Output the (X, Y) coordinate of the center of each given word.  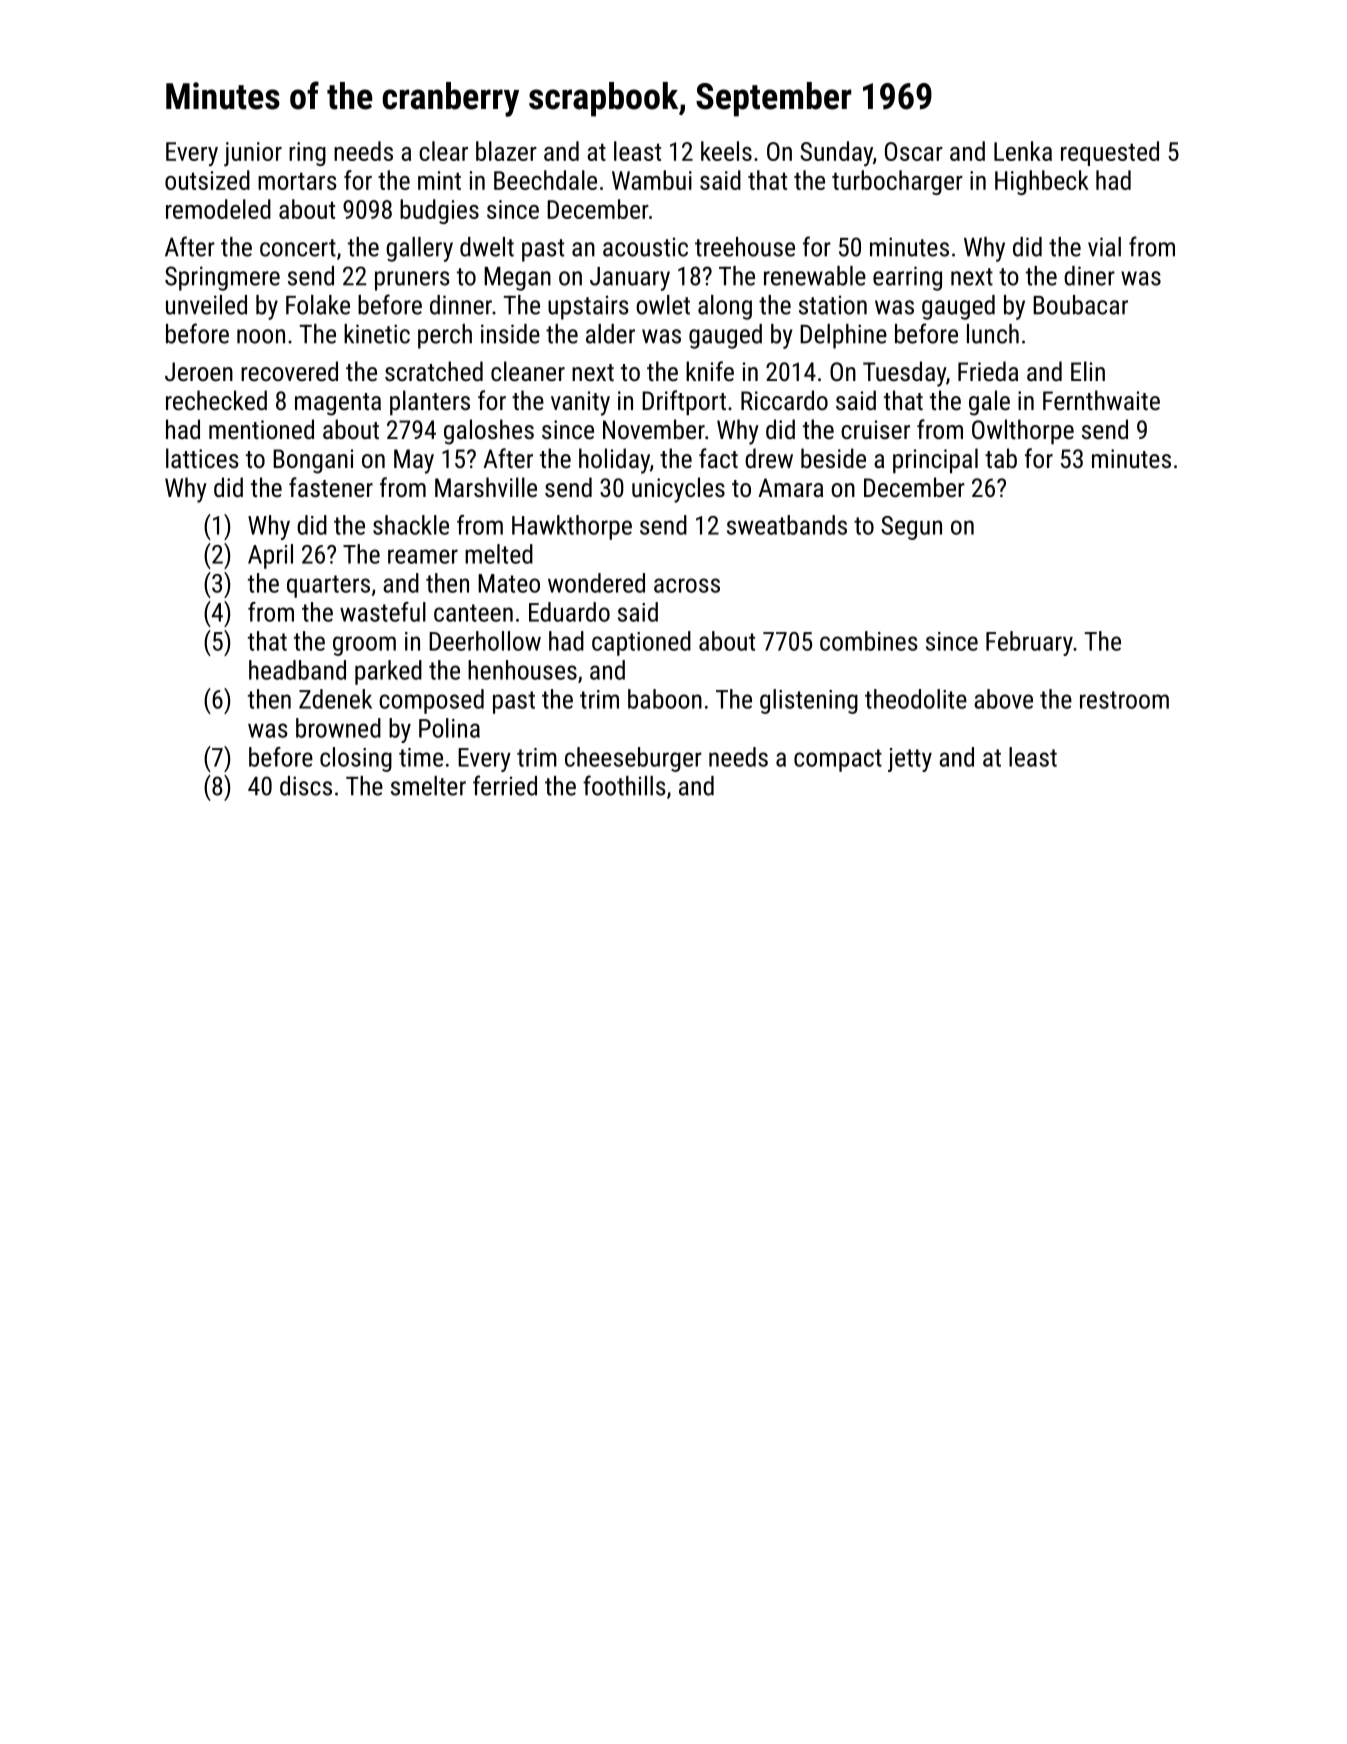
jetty (910, 760)
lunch (993, 334)
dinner (461, 305)
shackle (411, 525)
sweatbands (787, 525)
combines (869, 641)
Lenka (1023, 151)
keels (726, 151)
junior (253, 154)
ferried (505, 785)
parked (388, 672)
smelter (428, 786)
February (1029, 643)
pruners (412, 281)
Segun (911, 528)
